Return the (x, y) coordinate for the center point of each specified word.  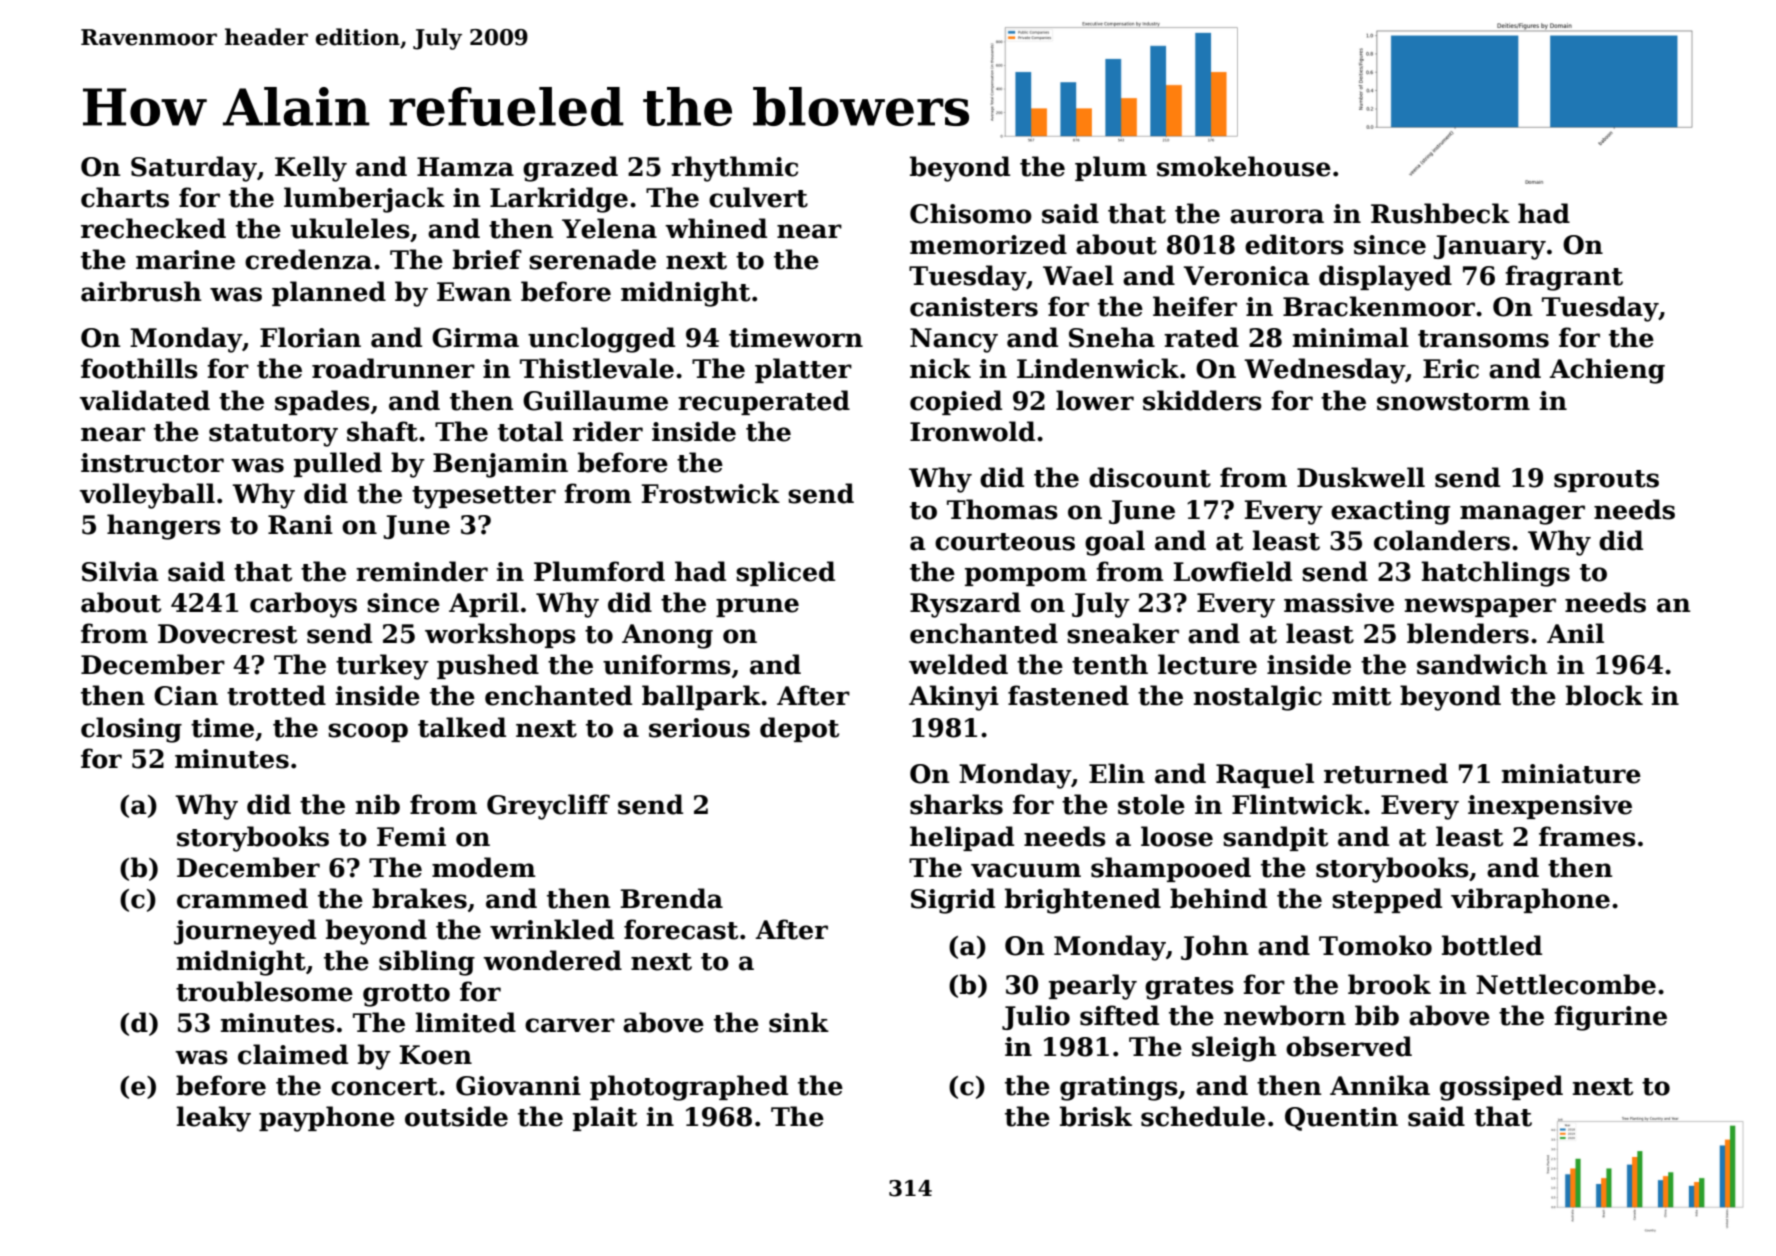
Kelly (311, 169)
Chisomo (971, 213)
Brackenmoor (1379, 306)
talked (462, 727)
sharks (956, 804)
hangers (164, 527)
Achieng (1607, 371)
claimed (293, 1054)
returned (1386, 773)
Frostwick (711, 493)
